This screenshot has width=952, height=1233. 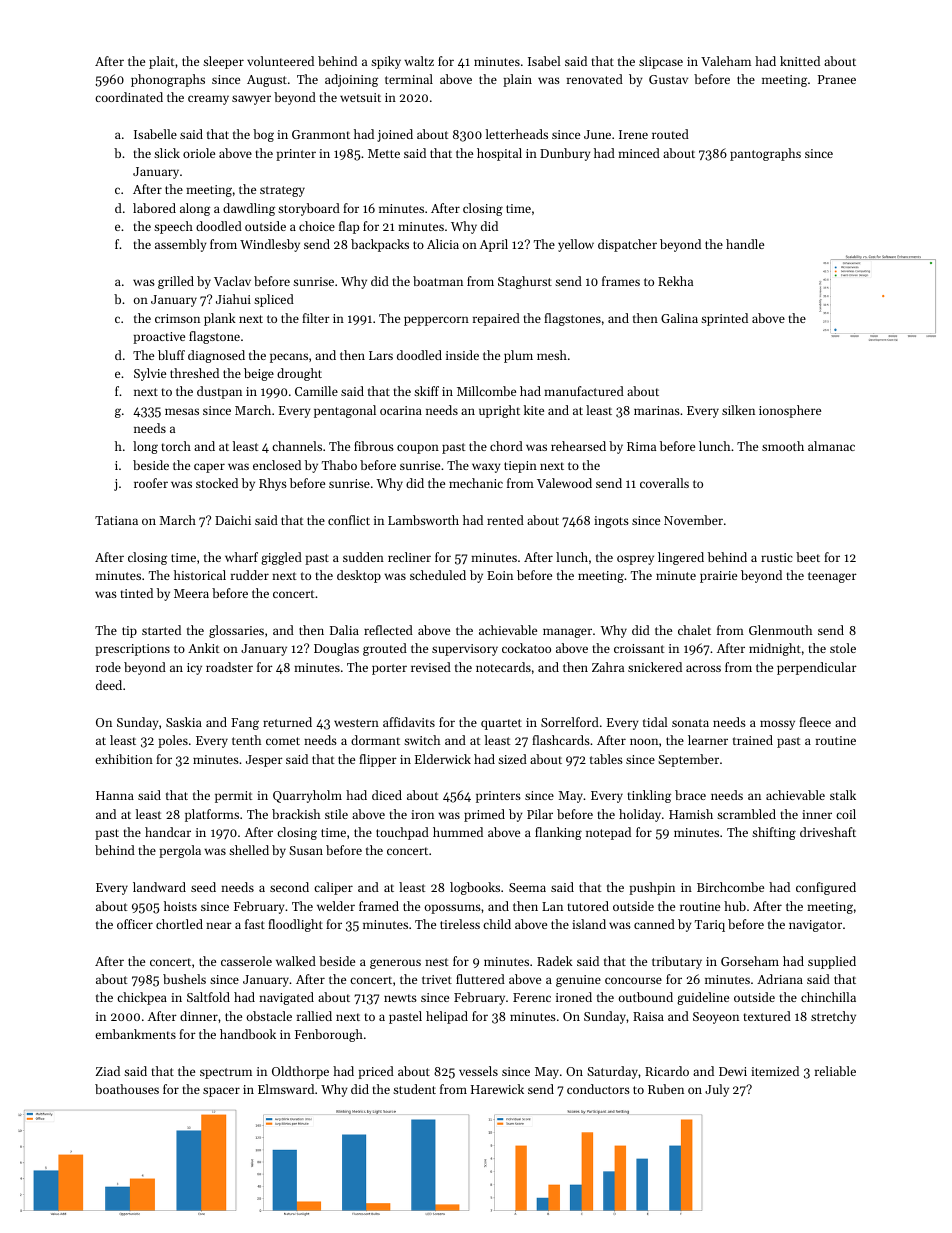 I want to click on Pilar, so click(x=540, y=814).
